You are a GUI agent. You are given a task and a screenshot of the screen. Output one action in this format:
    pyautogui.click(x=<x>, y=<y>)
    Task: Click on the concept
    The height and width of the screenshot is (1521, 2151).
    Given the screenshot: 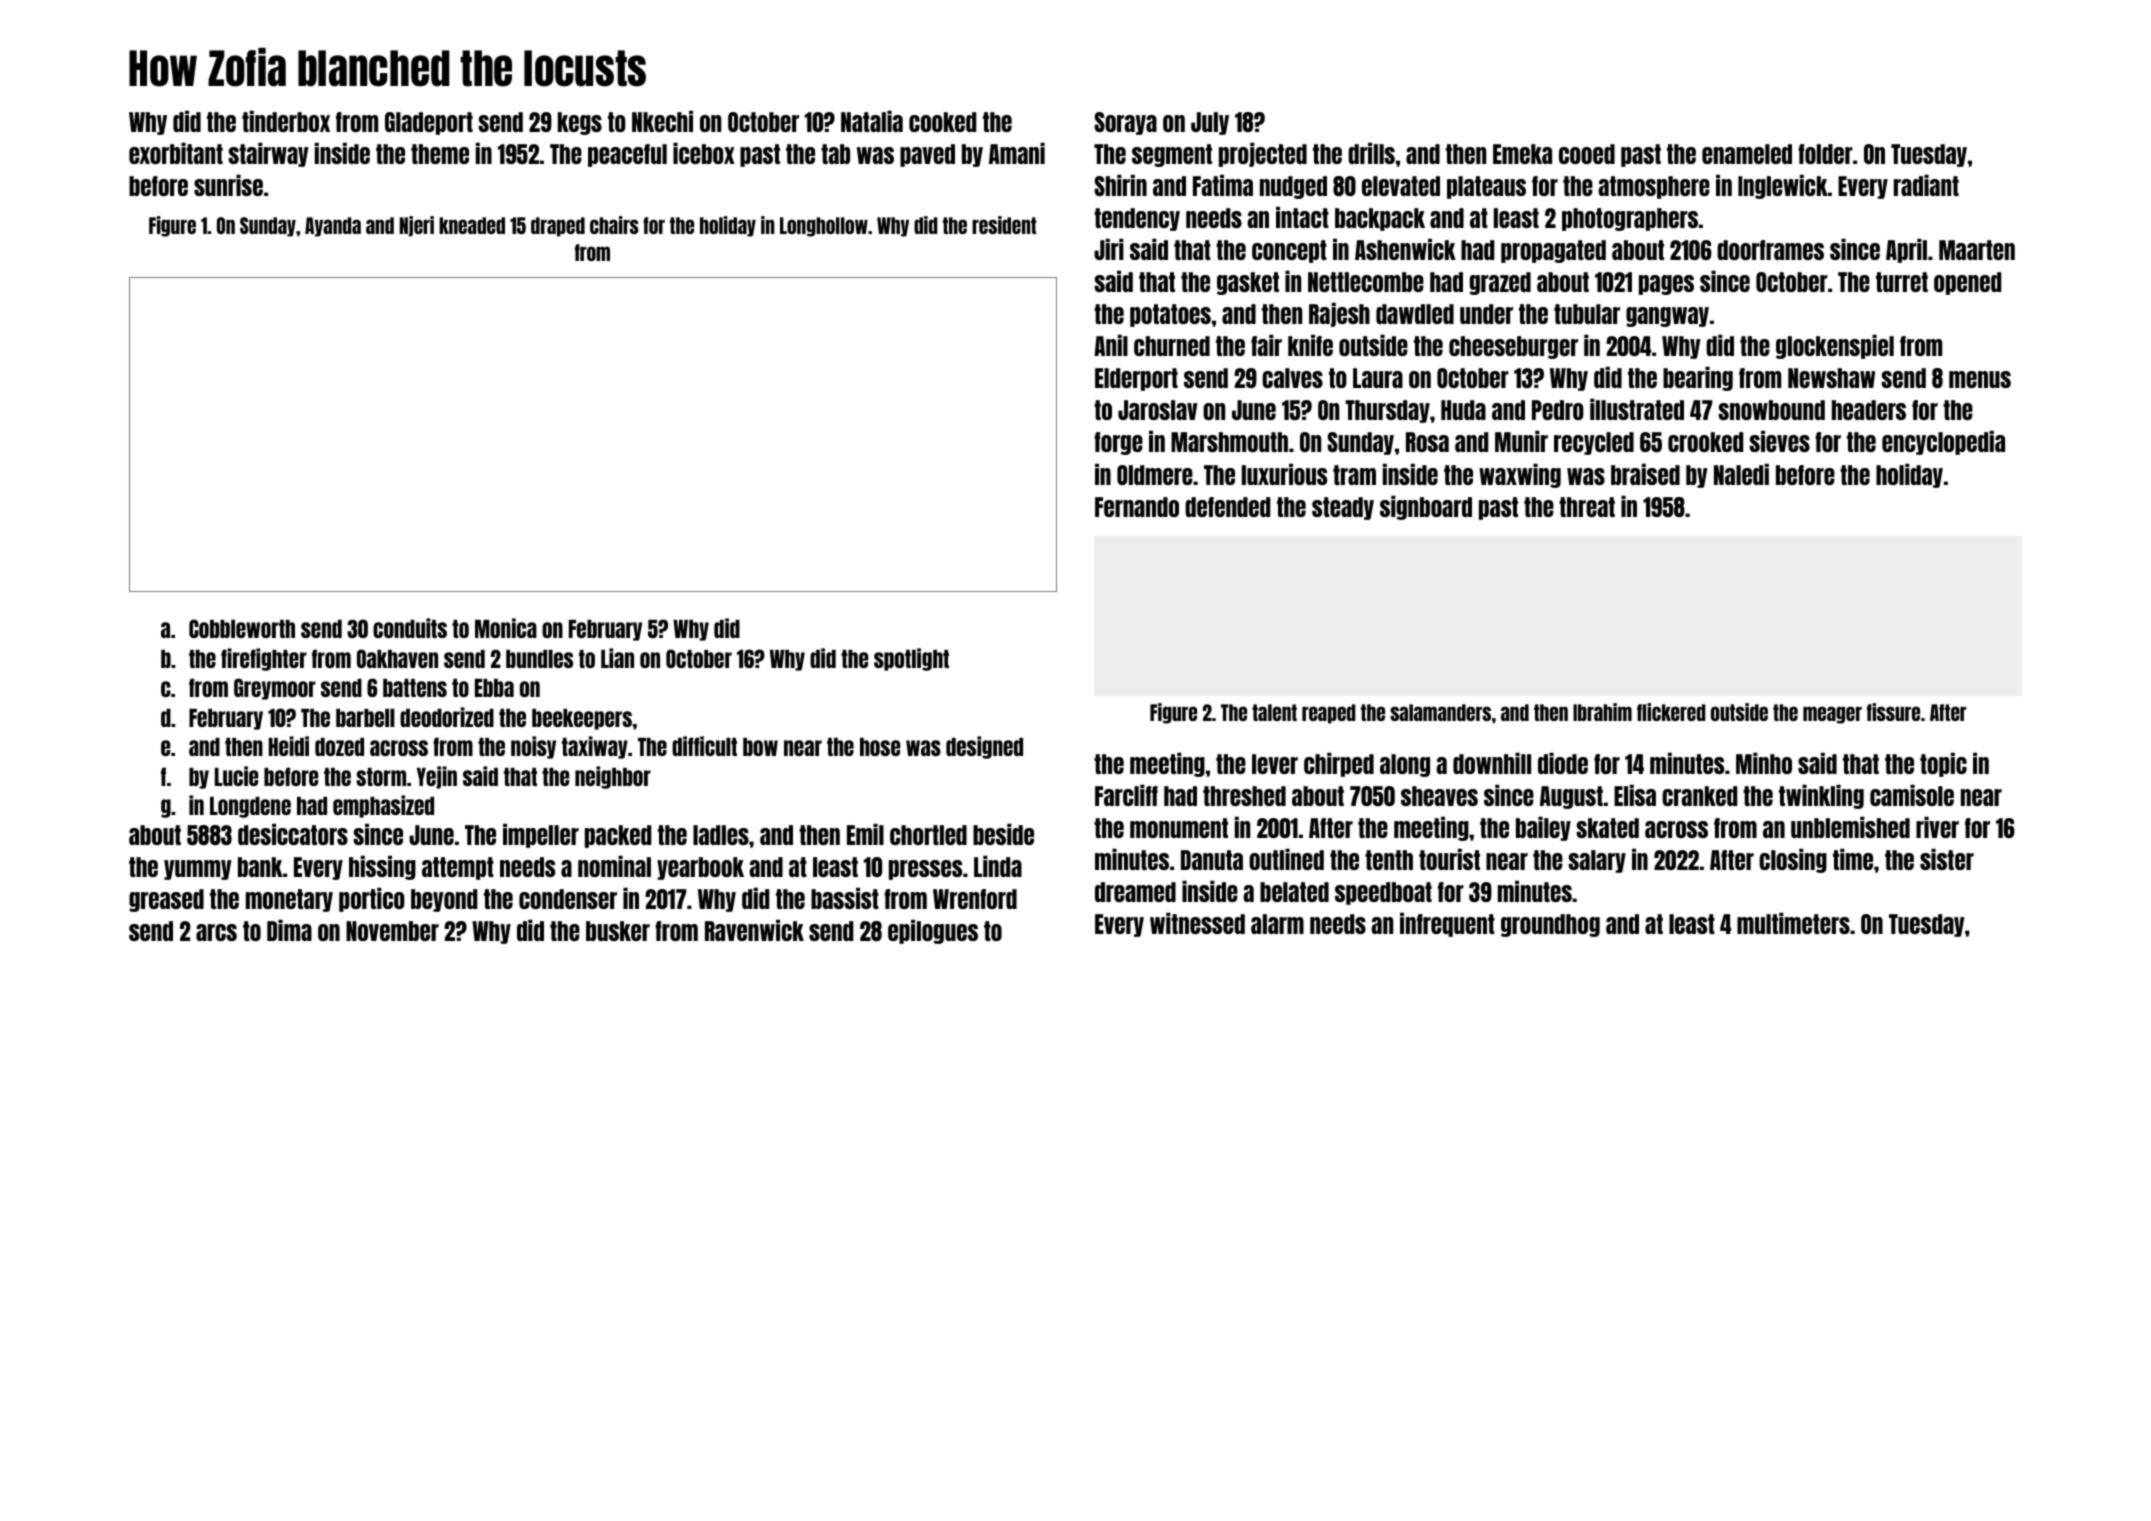 What is the action you would take?
    pyautogui.click(x=1289, y=251)
